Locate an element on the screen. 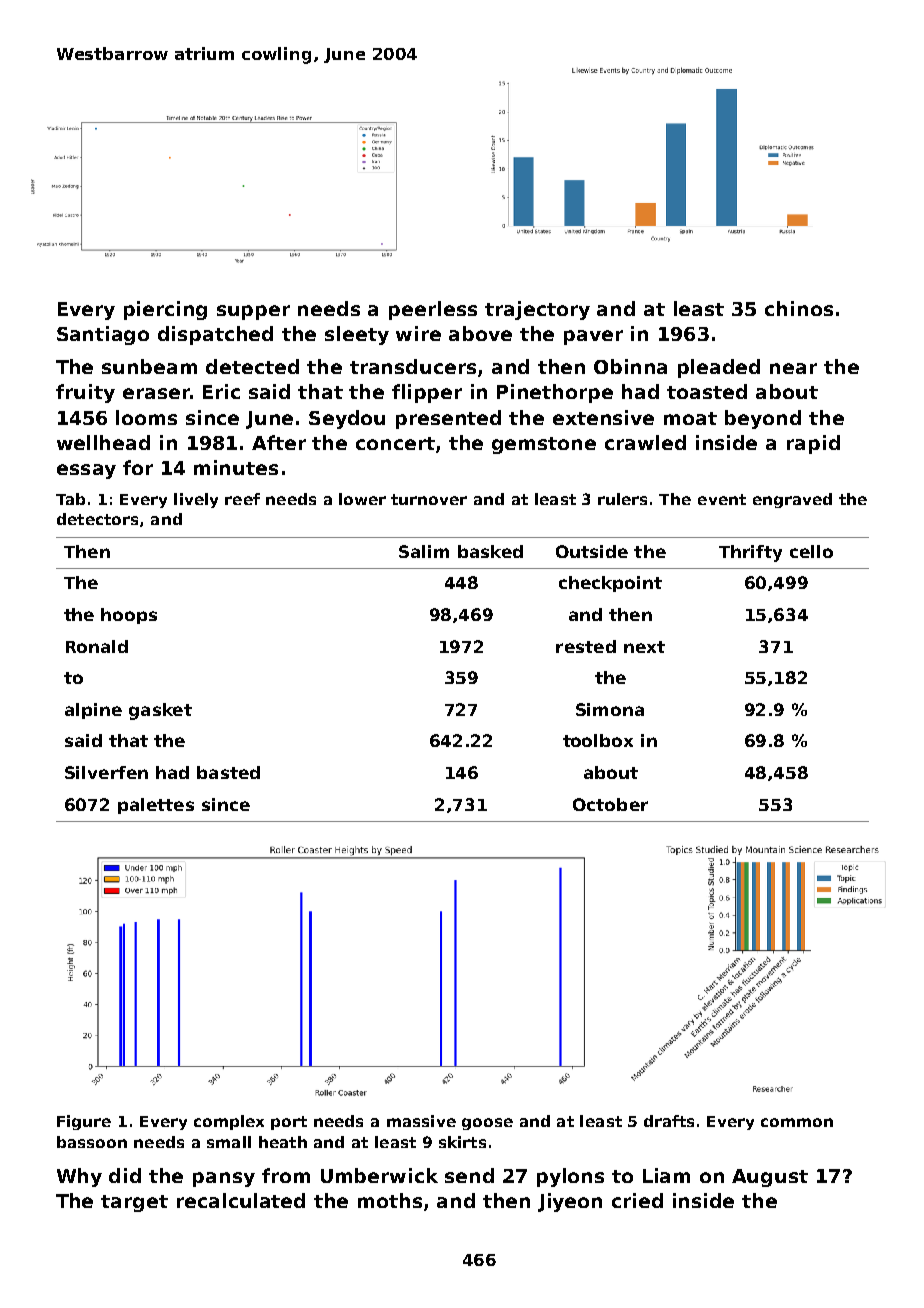 Image resolution: width=924 pixels, height=1308 pixels. Jiyeon is located at coordinates (570, 1202).
